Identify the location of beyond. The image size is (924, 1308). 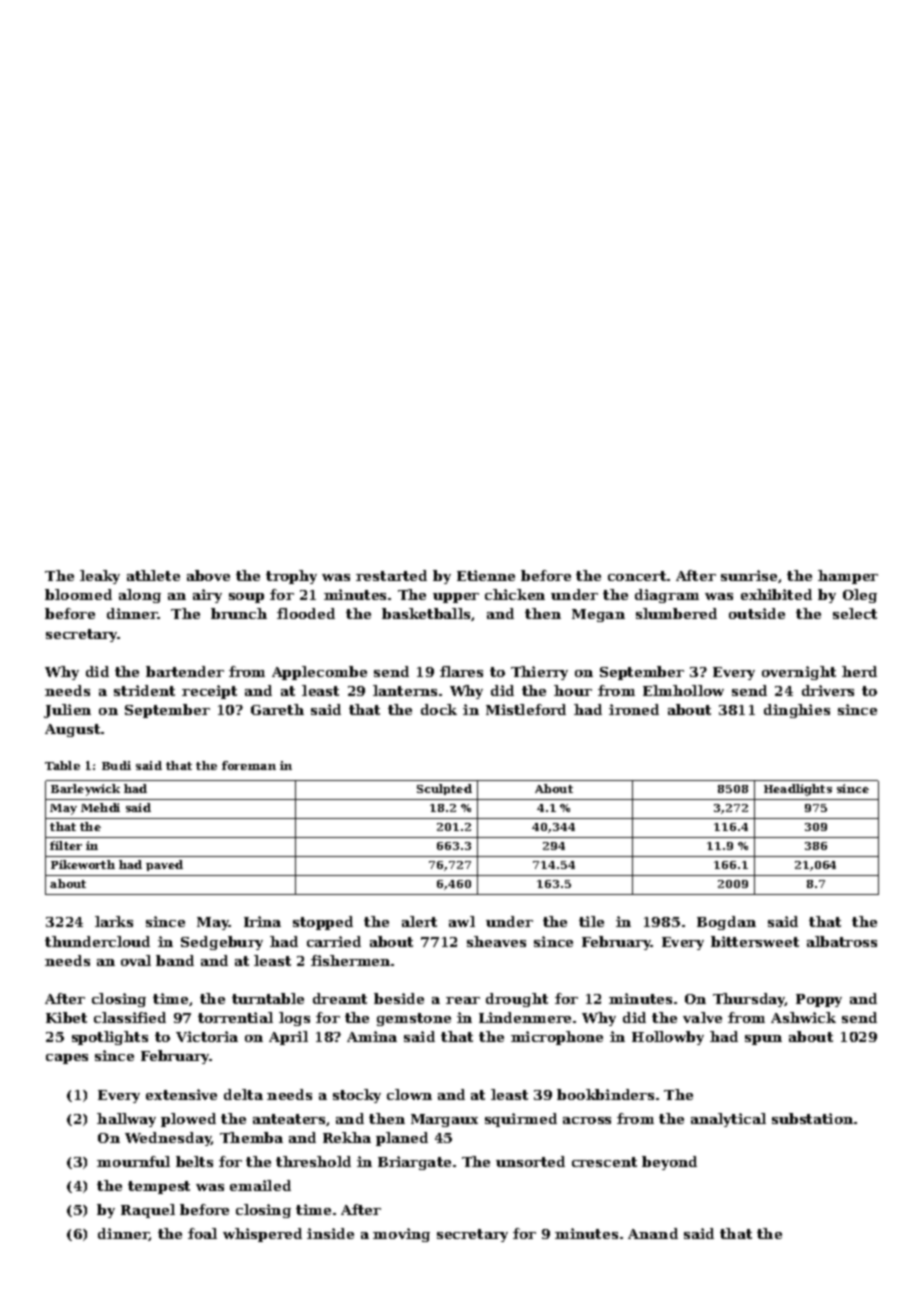
(669, 1163).
